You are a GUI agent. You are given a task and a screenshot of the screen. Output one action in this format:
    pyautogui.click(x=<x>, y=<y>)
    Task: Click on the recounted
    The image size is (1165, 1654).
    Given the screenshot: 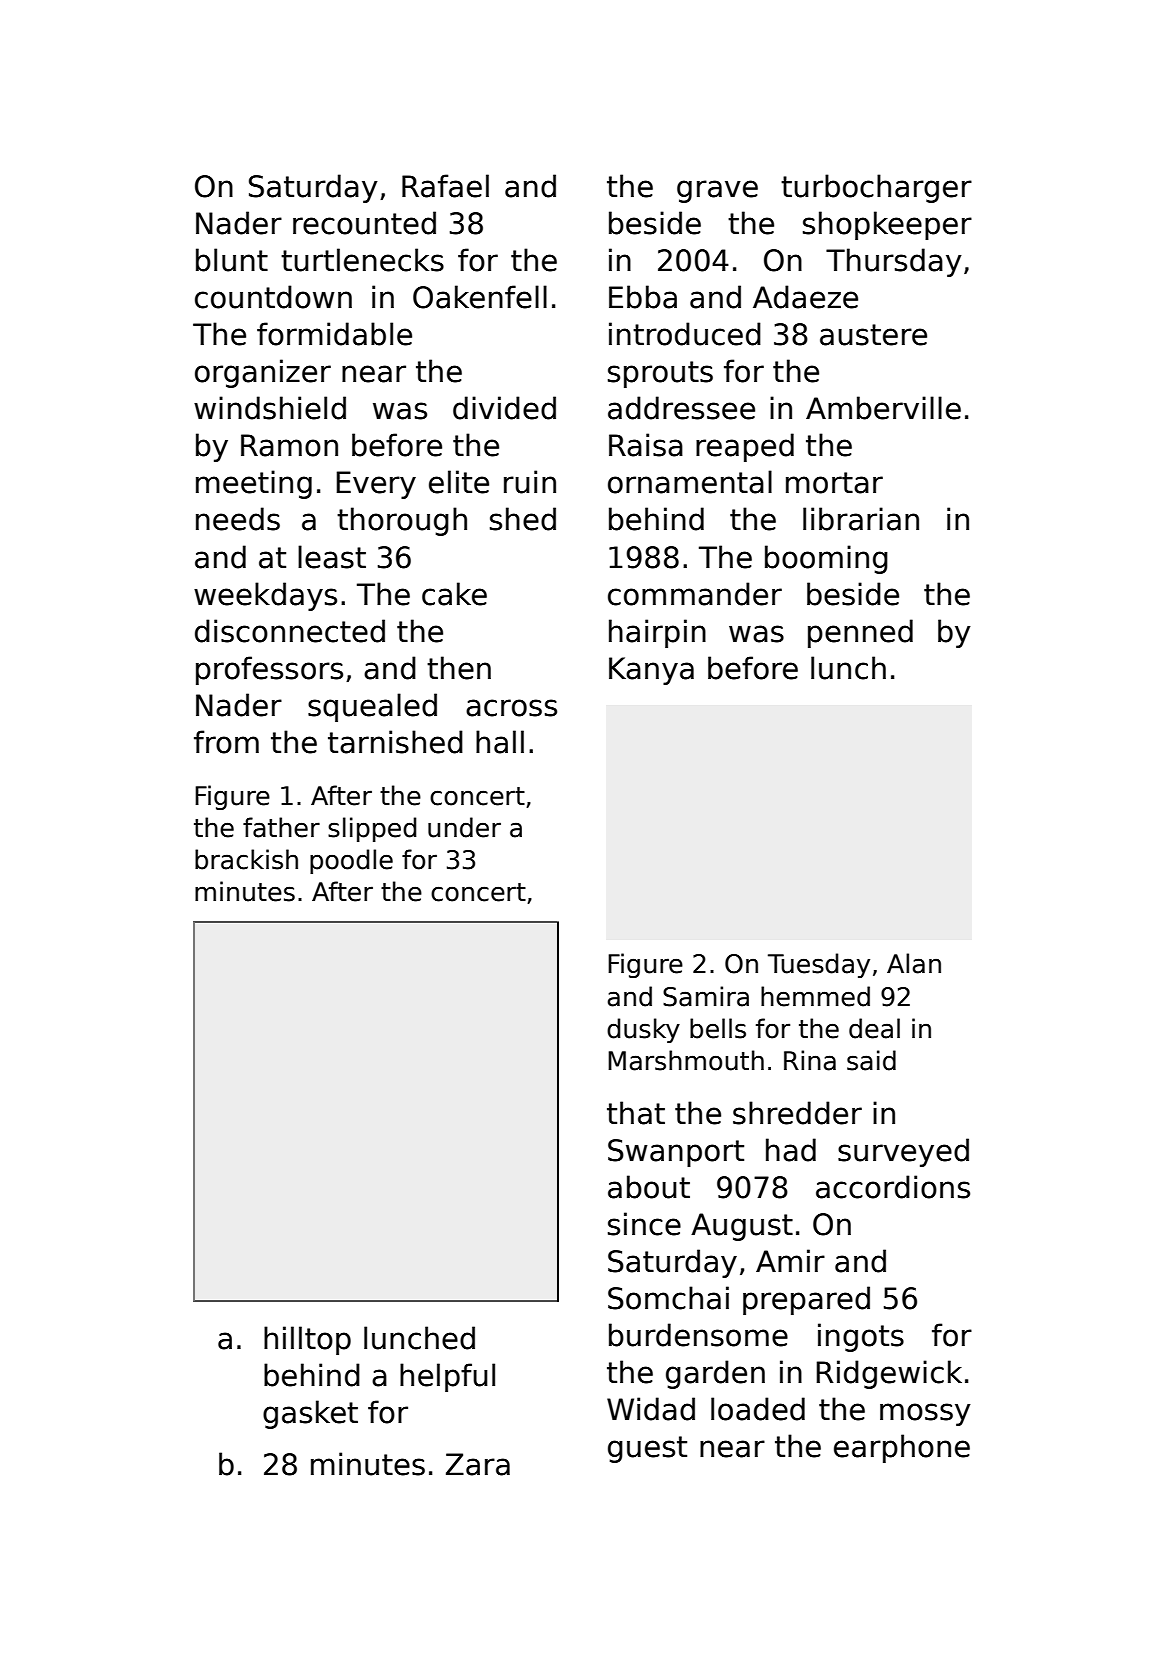 What is the action you would take?
    pyautogui.click(x=364, y=223)
